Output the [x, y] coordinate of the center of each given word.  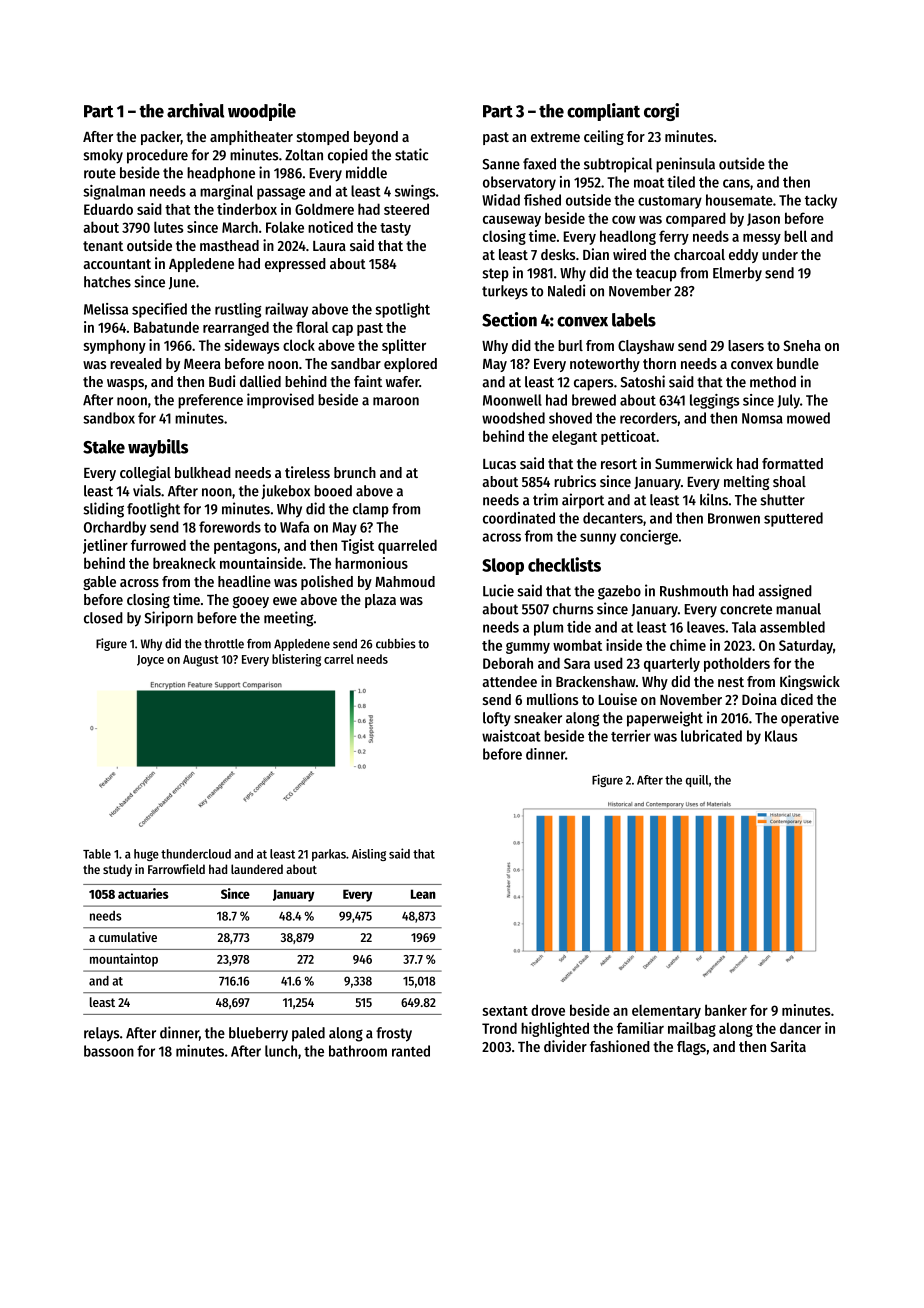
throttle [224, 644]
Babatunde [166, 327]
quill [697, 781]
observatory [519, 183]
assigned [785, 592]
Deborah [508, 663]
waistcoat [511, 736]
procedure [157, 156]
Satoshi [643, 381]
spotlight [402, 310]
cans [736, 183]
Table [97, 854]
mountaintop [124, 960]
